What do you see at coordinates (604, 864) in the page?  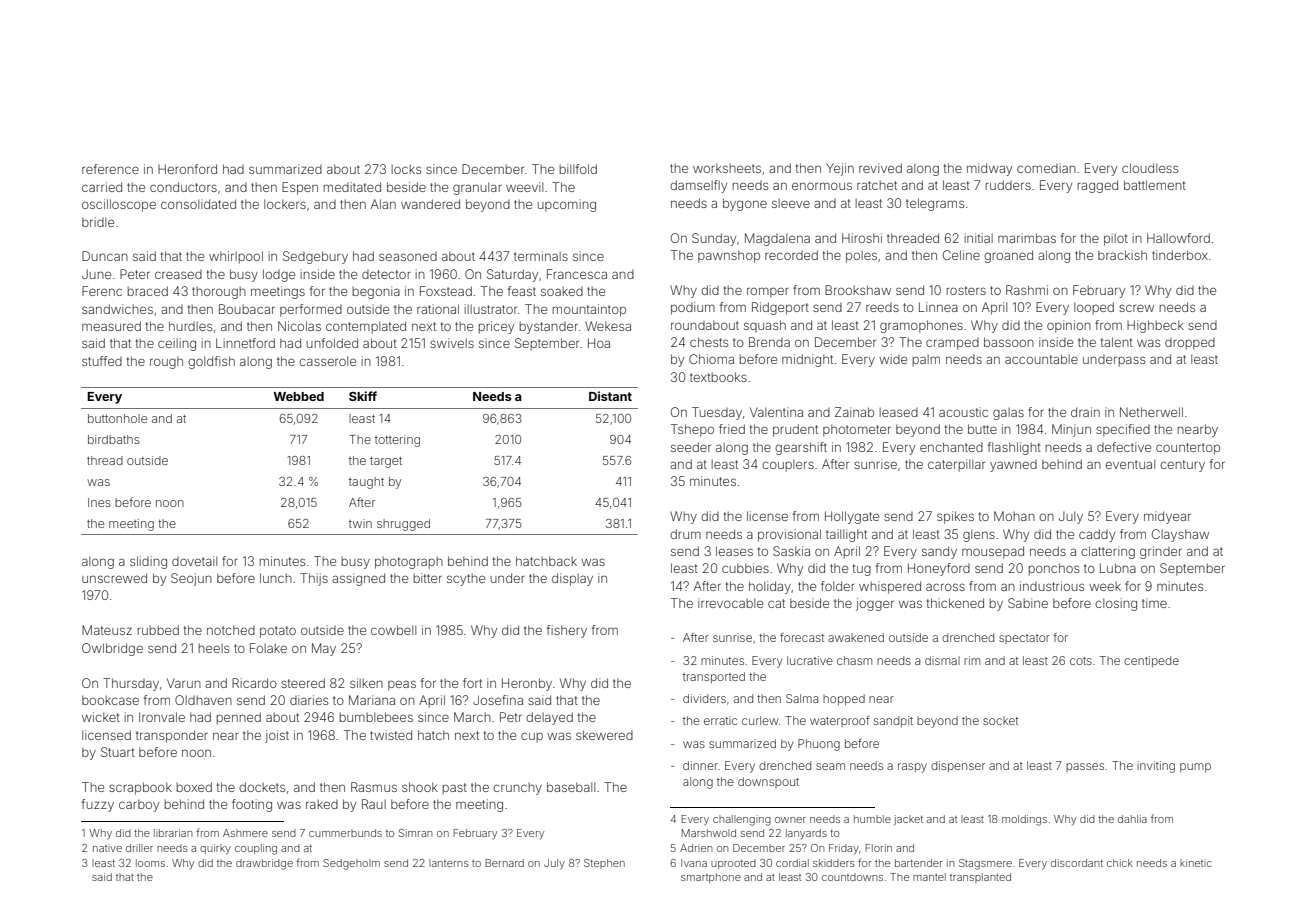 I see `Stephen` at bounding box center [604, 864].
